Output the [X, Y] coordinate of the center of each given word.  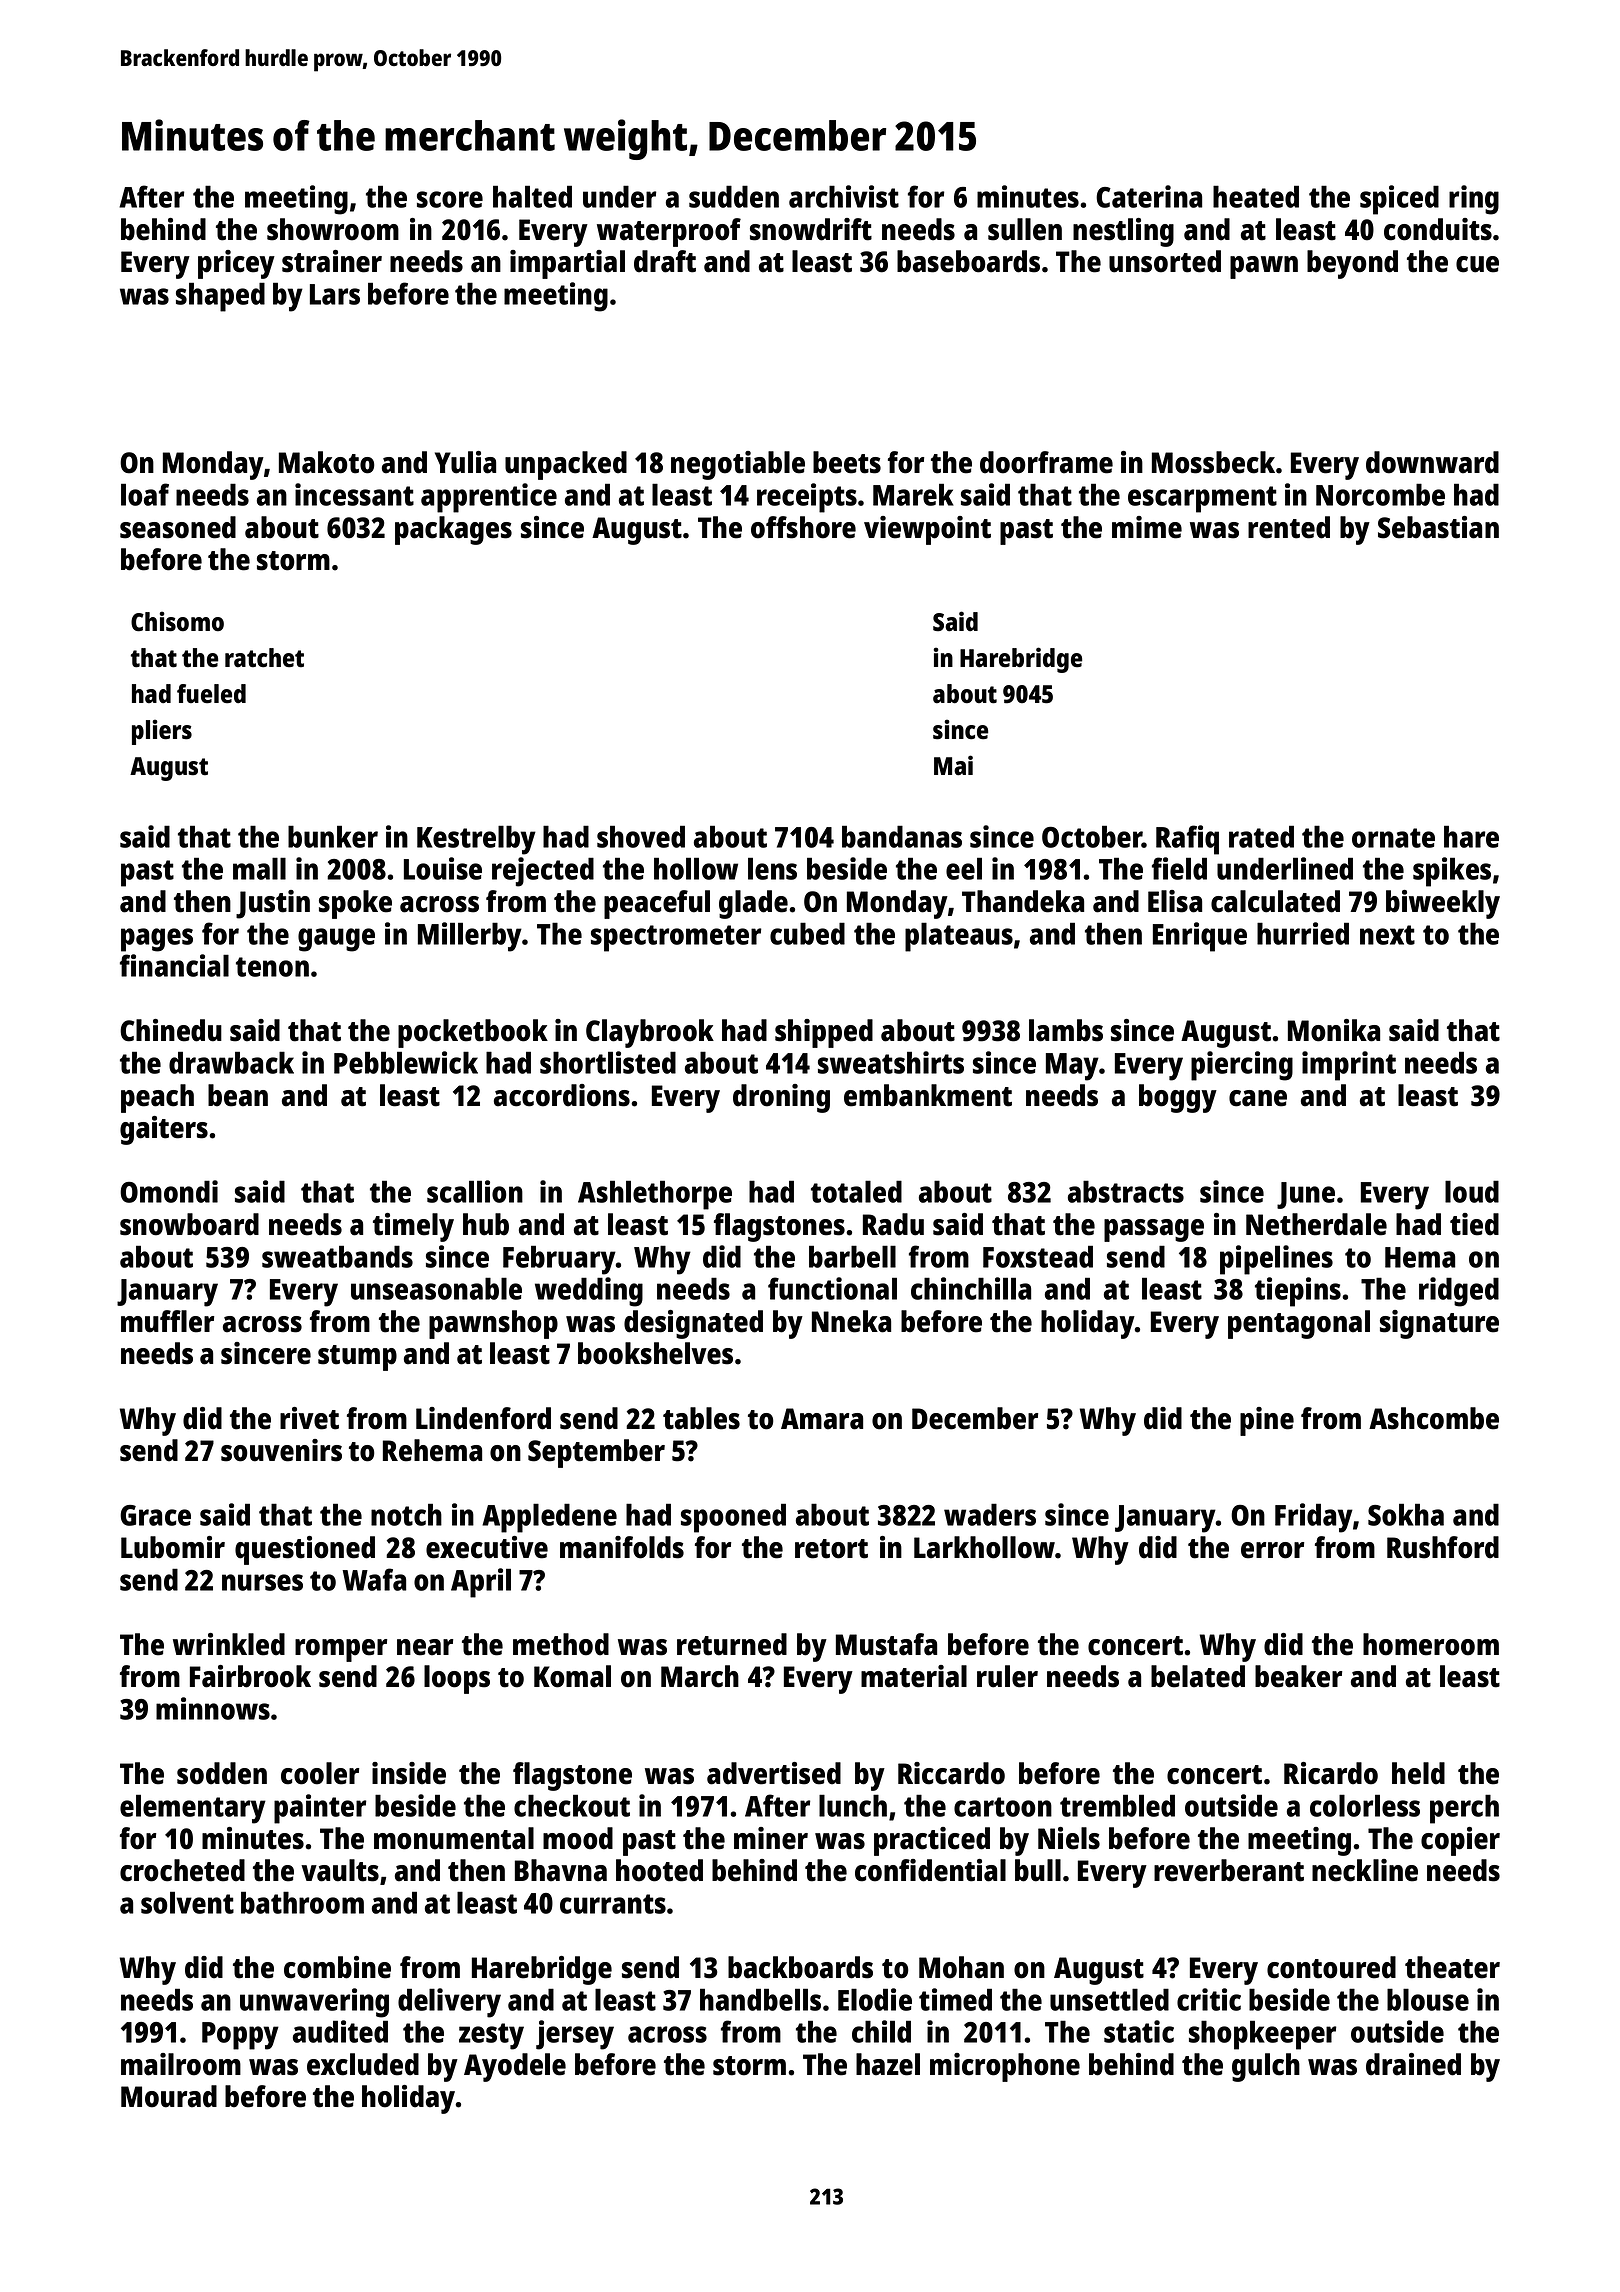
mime [1147, 527]
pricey [236, 264]
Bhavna [561, 1870]
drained [1413, 2064]
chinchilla [971, 1288]
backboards [800, 1967]
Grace [155, 1515]
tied [1474, 1224]
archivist [844, 196]
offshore [803, 527]
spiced [1399, 200]
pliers [162, 732]
